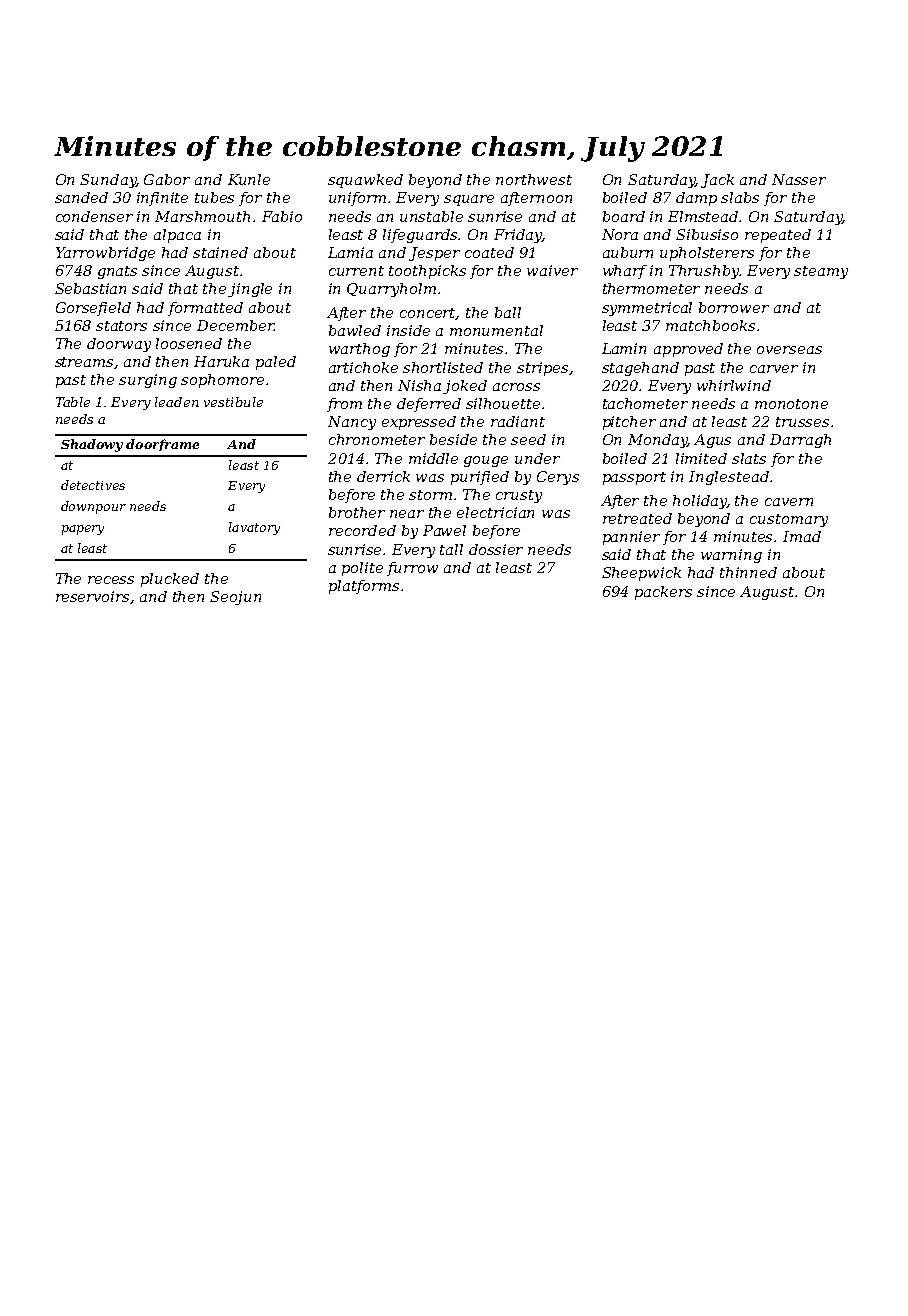  What do you see at coordinates (465, 387) in the screenshot?
I see `joked` at bounding box center [465, 387].
